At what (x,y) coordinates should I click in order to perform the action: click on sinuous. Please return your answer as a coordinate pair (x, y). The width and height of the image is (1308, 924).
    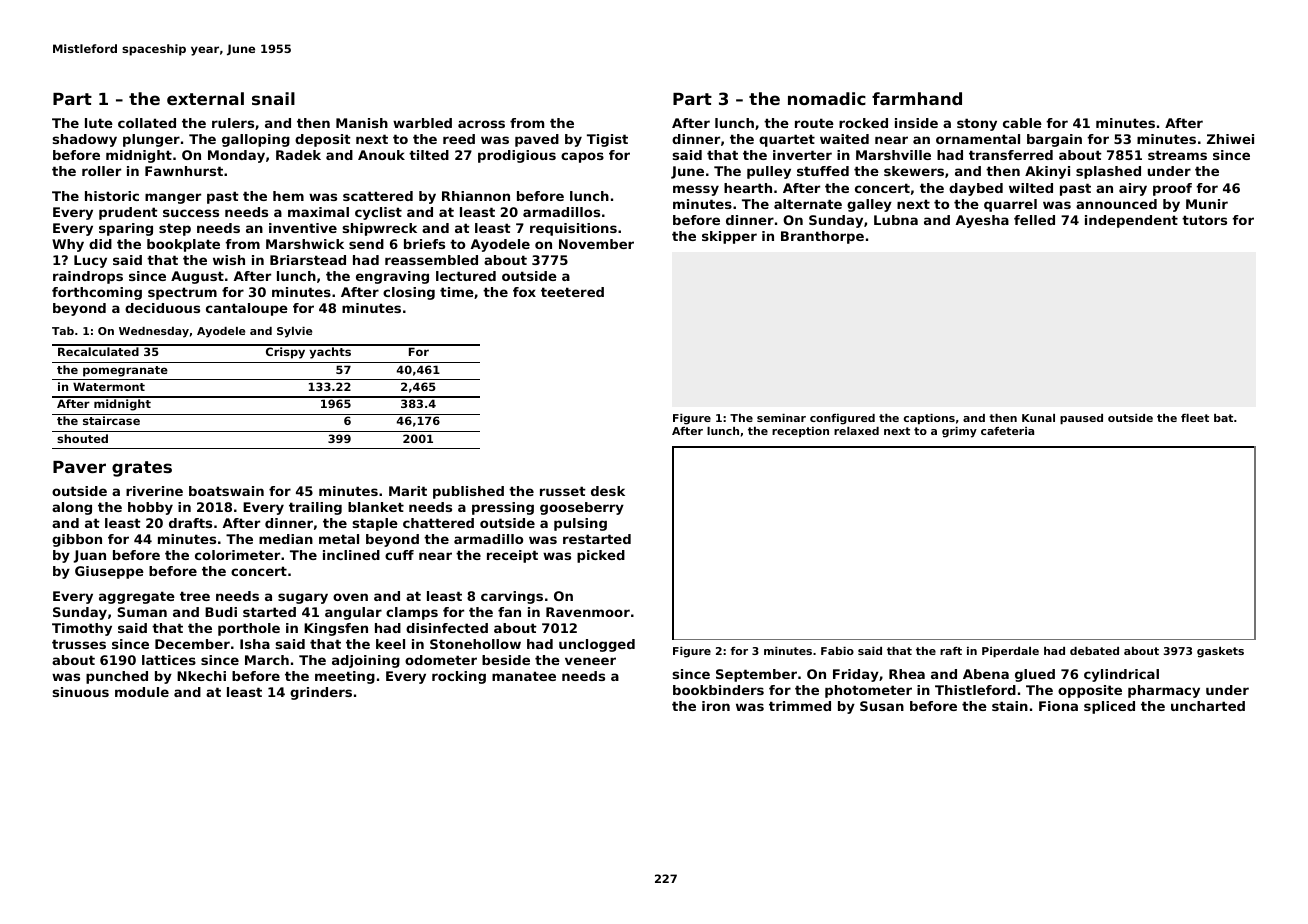
    Looking at the image, I should click on (81, 692).
